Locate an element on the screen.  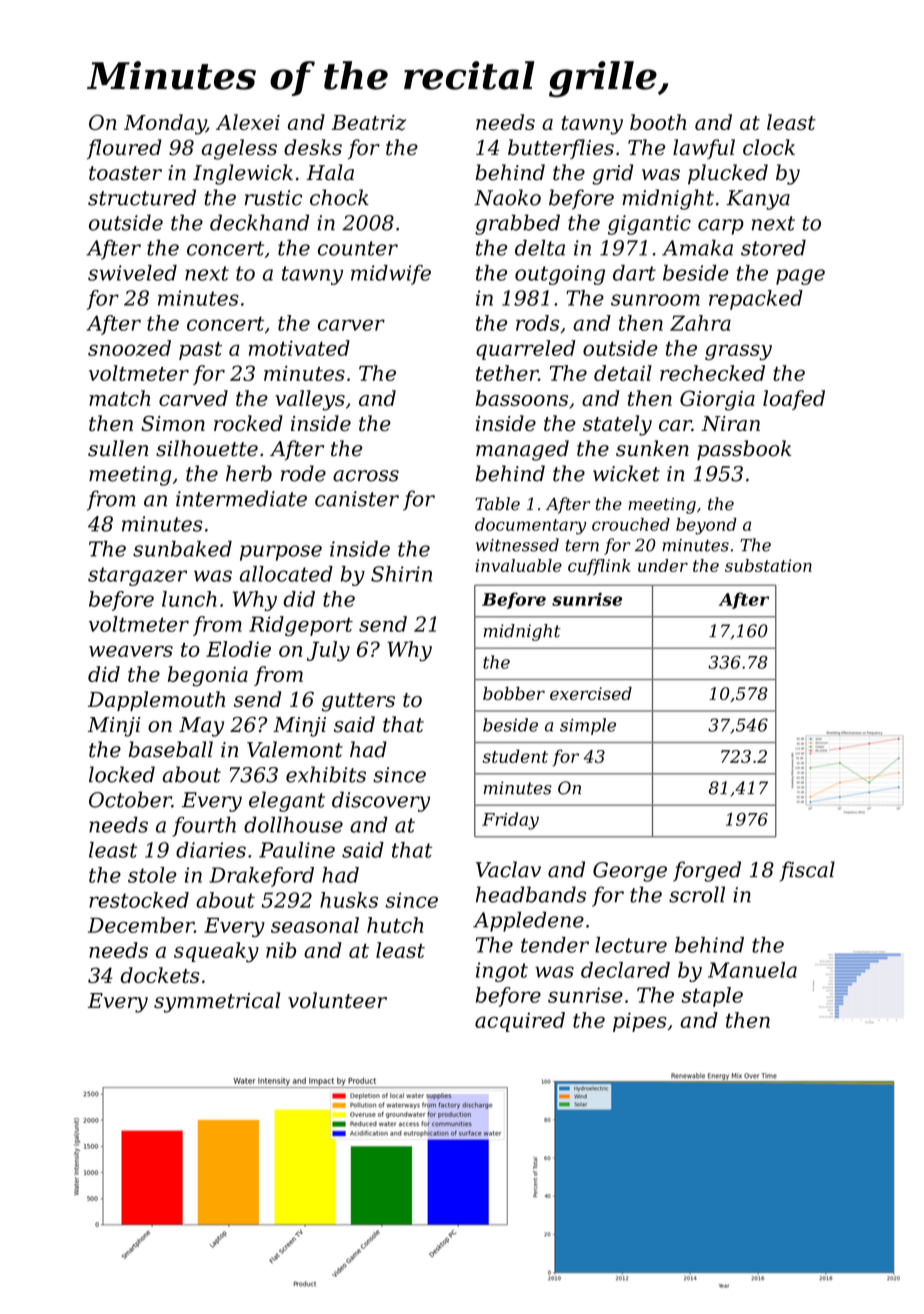
Shirin is located at coordinates (401, 574).
